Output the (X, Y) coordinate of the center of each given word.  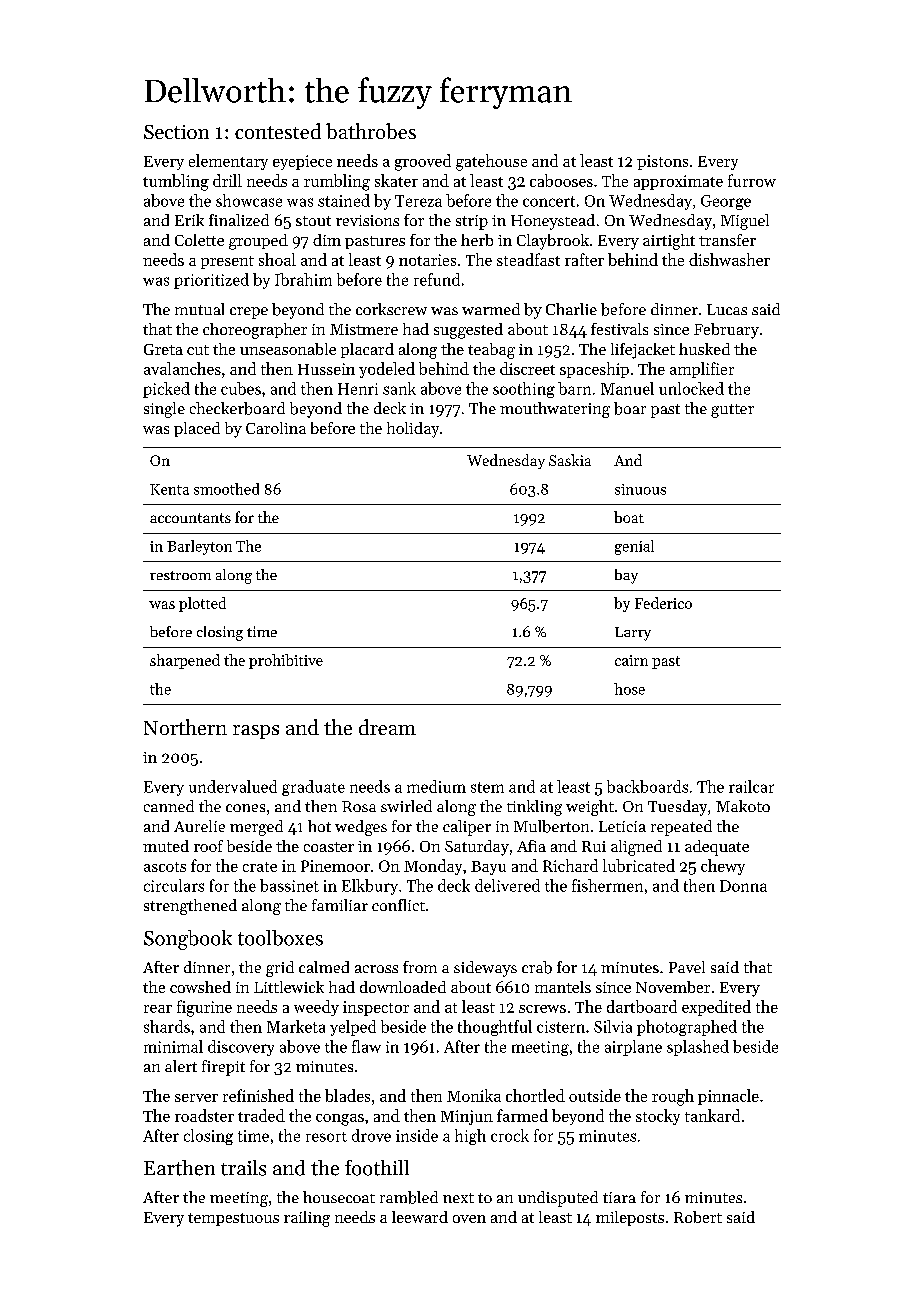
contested (278, 131)
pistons (662, 162)
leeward (420, 1217)
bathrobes (371, 131)
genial (634, 547)
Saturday (477, 848)
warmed (491, 309)
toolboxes (280, 938)
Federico (663, 603)
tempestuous (233, 1219)
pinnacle (728, 1097)
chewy (723, 867)
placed (197, 429)
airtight (669, 242)
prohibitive (286, 661)
